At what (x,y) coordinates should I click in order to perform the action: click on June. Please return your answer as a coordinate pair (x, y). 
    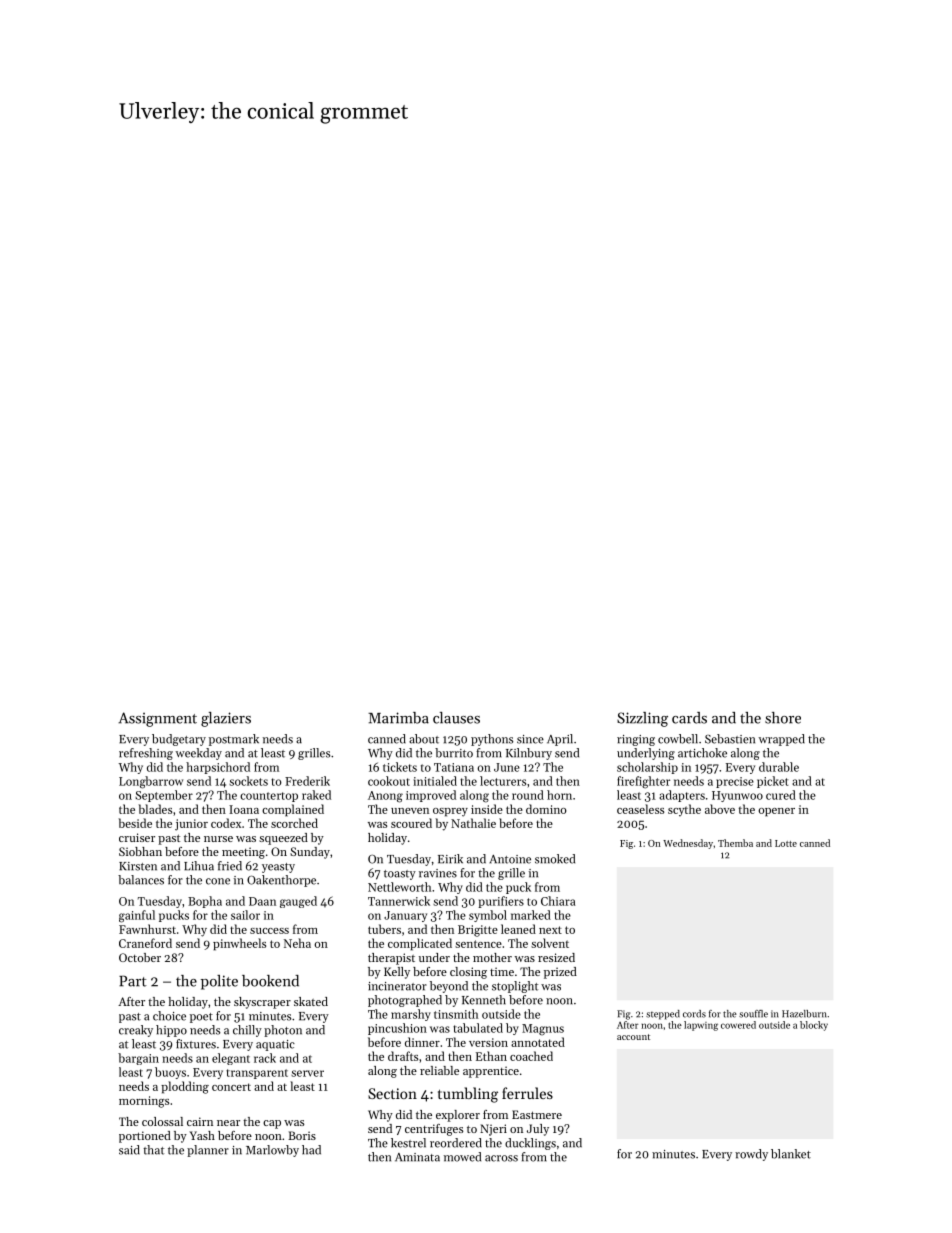
    Looking at the image, I should click on (507, 767).
